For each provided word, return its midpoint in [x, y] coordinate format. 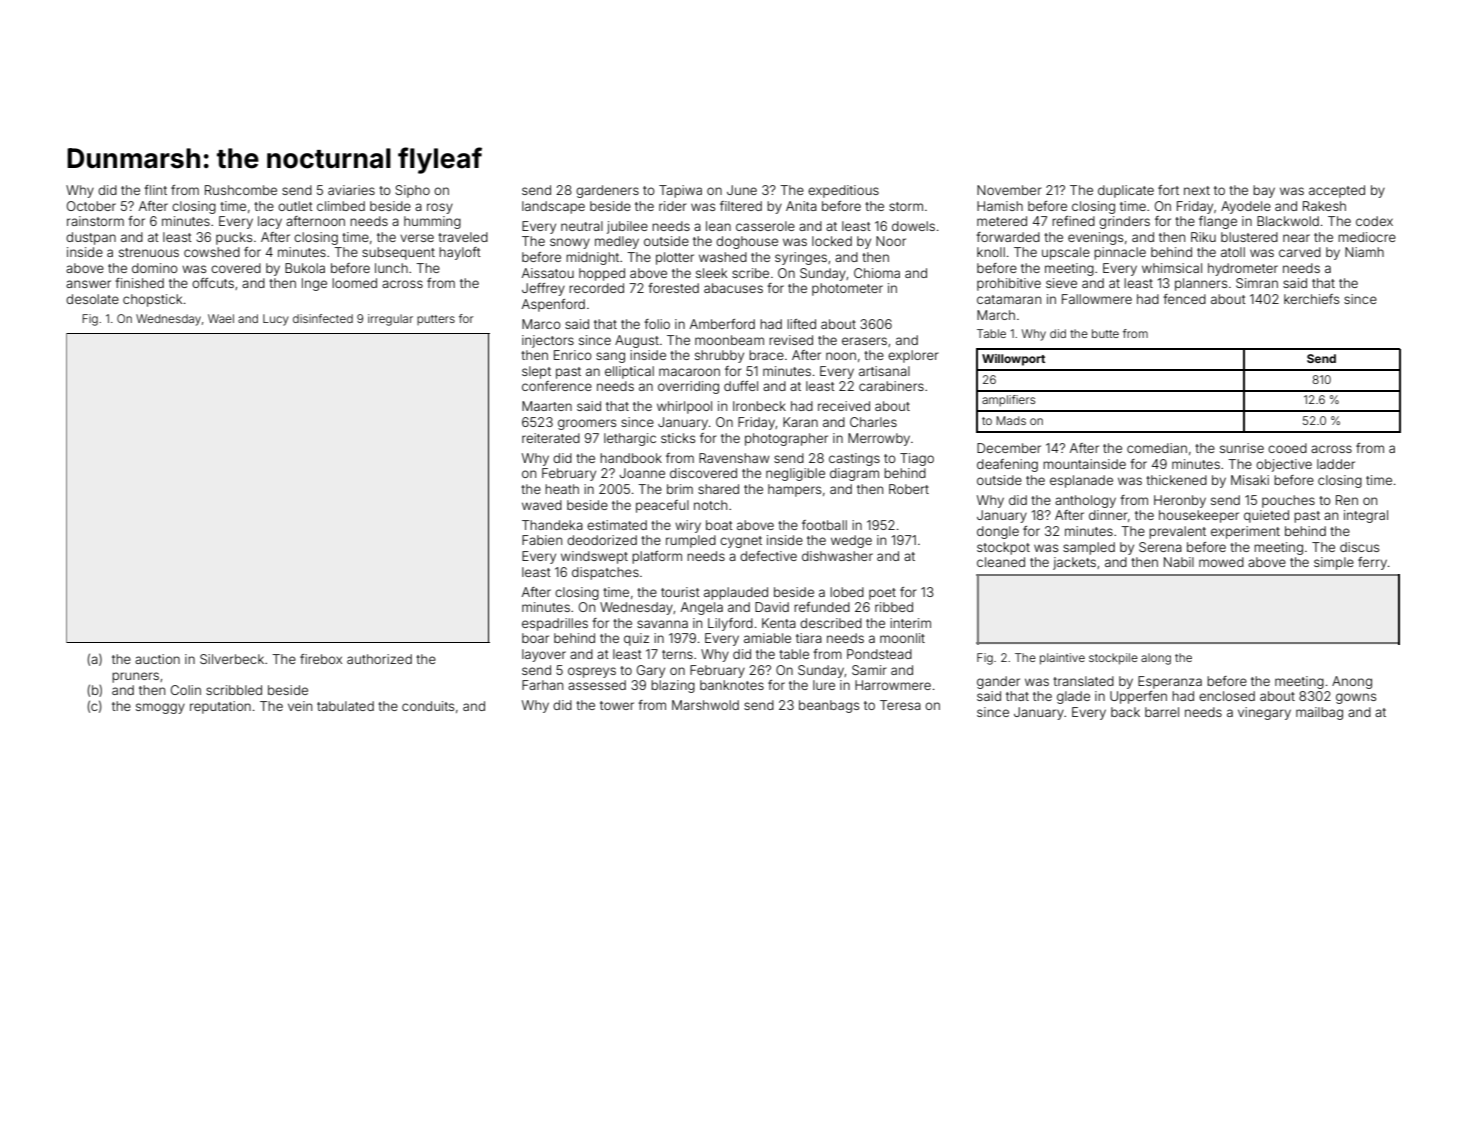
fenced [1184, 299]
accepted [1337, 191]
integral [1366, 516]
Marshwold [705, 705]
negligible [795, 474]
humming [432, 222]
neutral [582, 226]
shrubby [719, 356]
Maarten [547, 406]
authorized [379, 659]
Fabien [542, 540]
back [1125, 712]
